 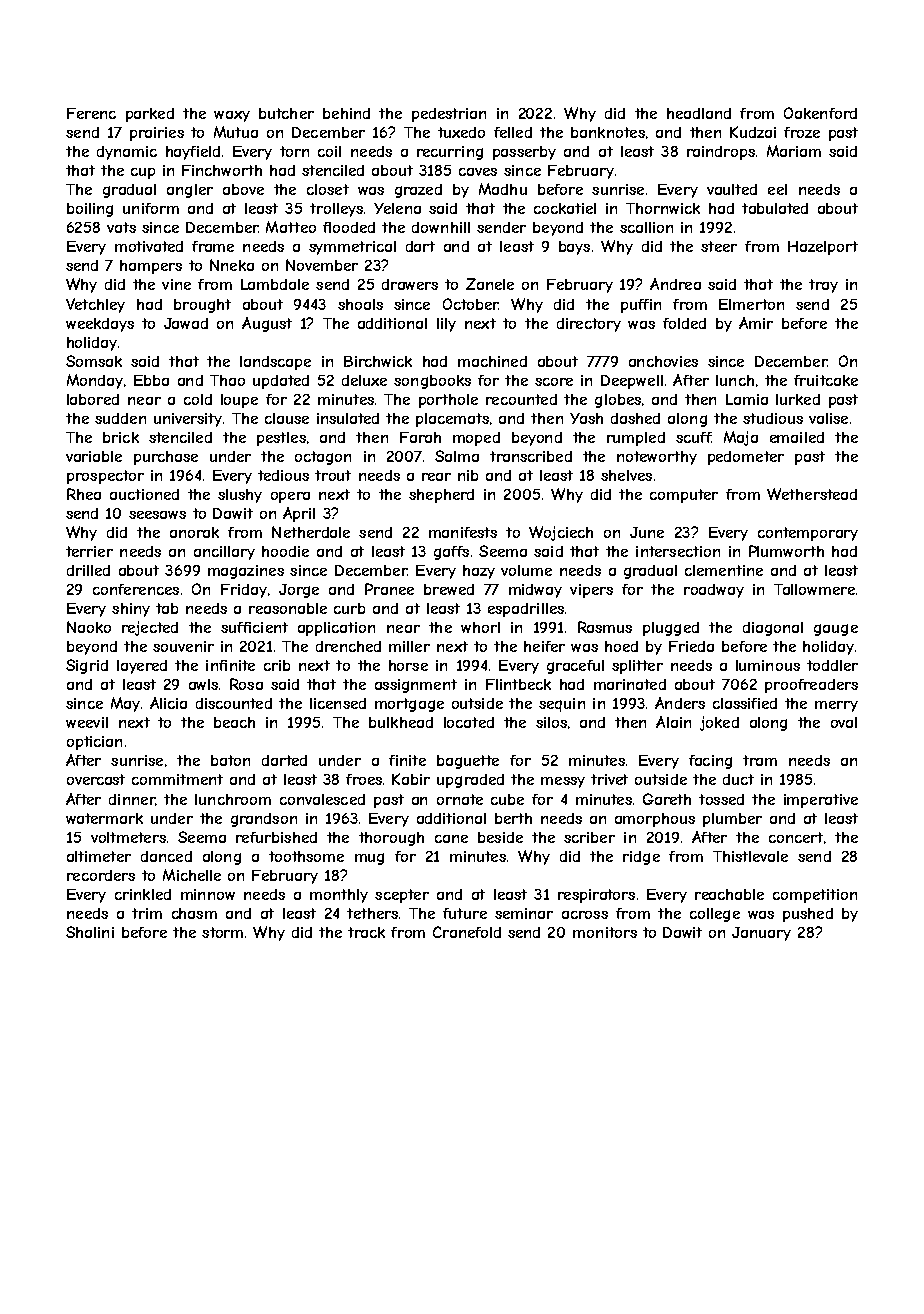 What do you see at coordinates (500, 837) in the screenshot?
I see `beside` at bounding box center [500, 837].
